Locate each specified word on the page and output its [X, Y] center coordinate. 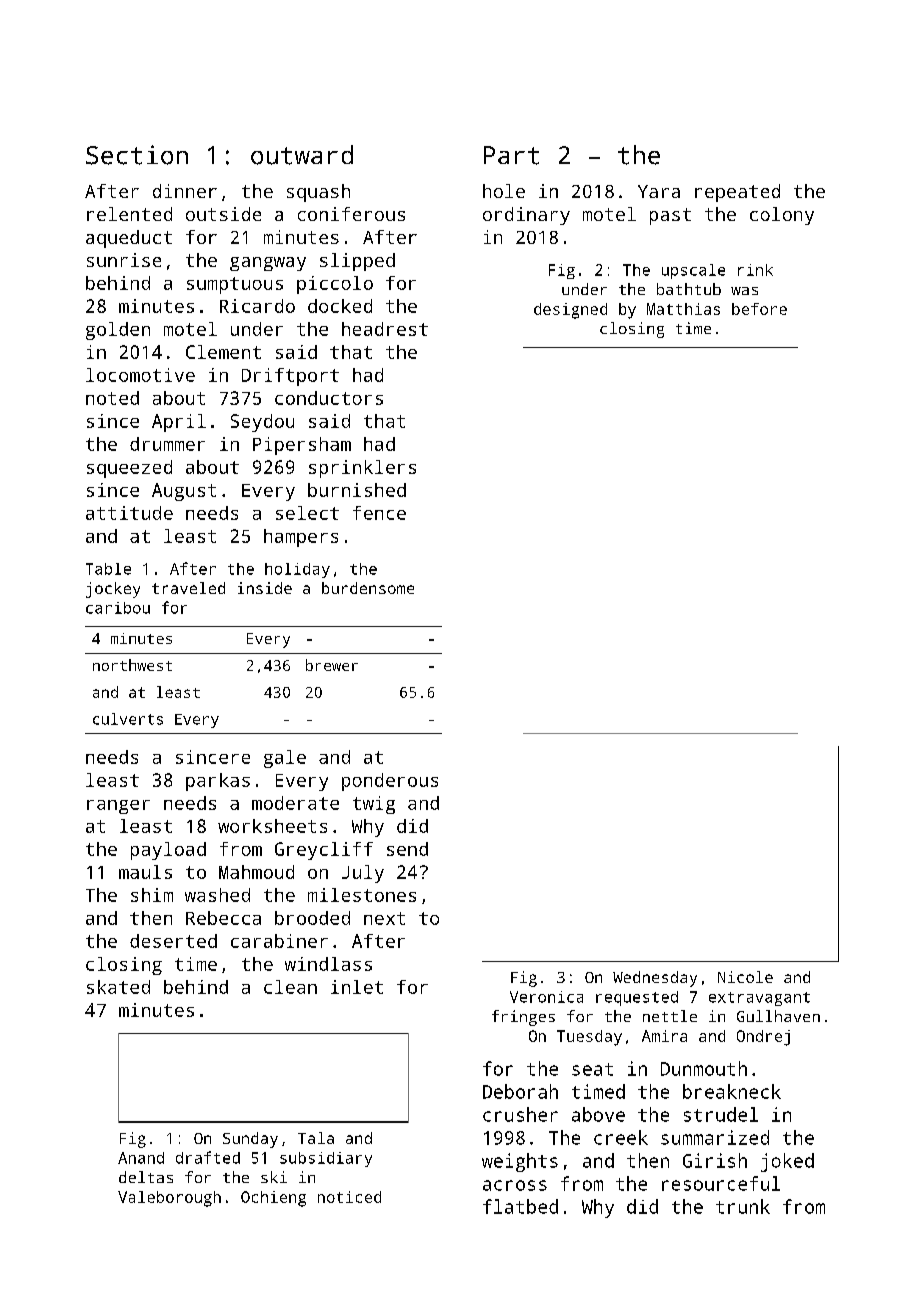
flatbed [520, 1206]
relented [129, 214]
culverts [128, 719]
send [407, 849]
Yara [659, 191]
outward [302, 155]
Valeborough [169, 1199]
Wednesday [655, 979]
